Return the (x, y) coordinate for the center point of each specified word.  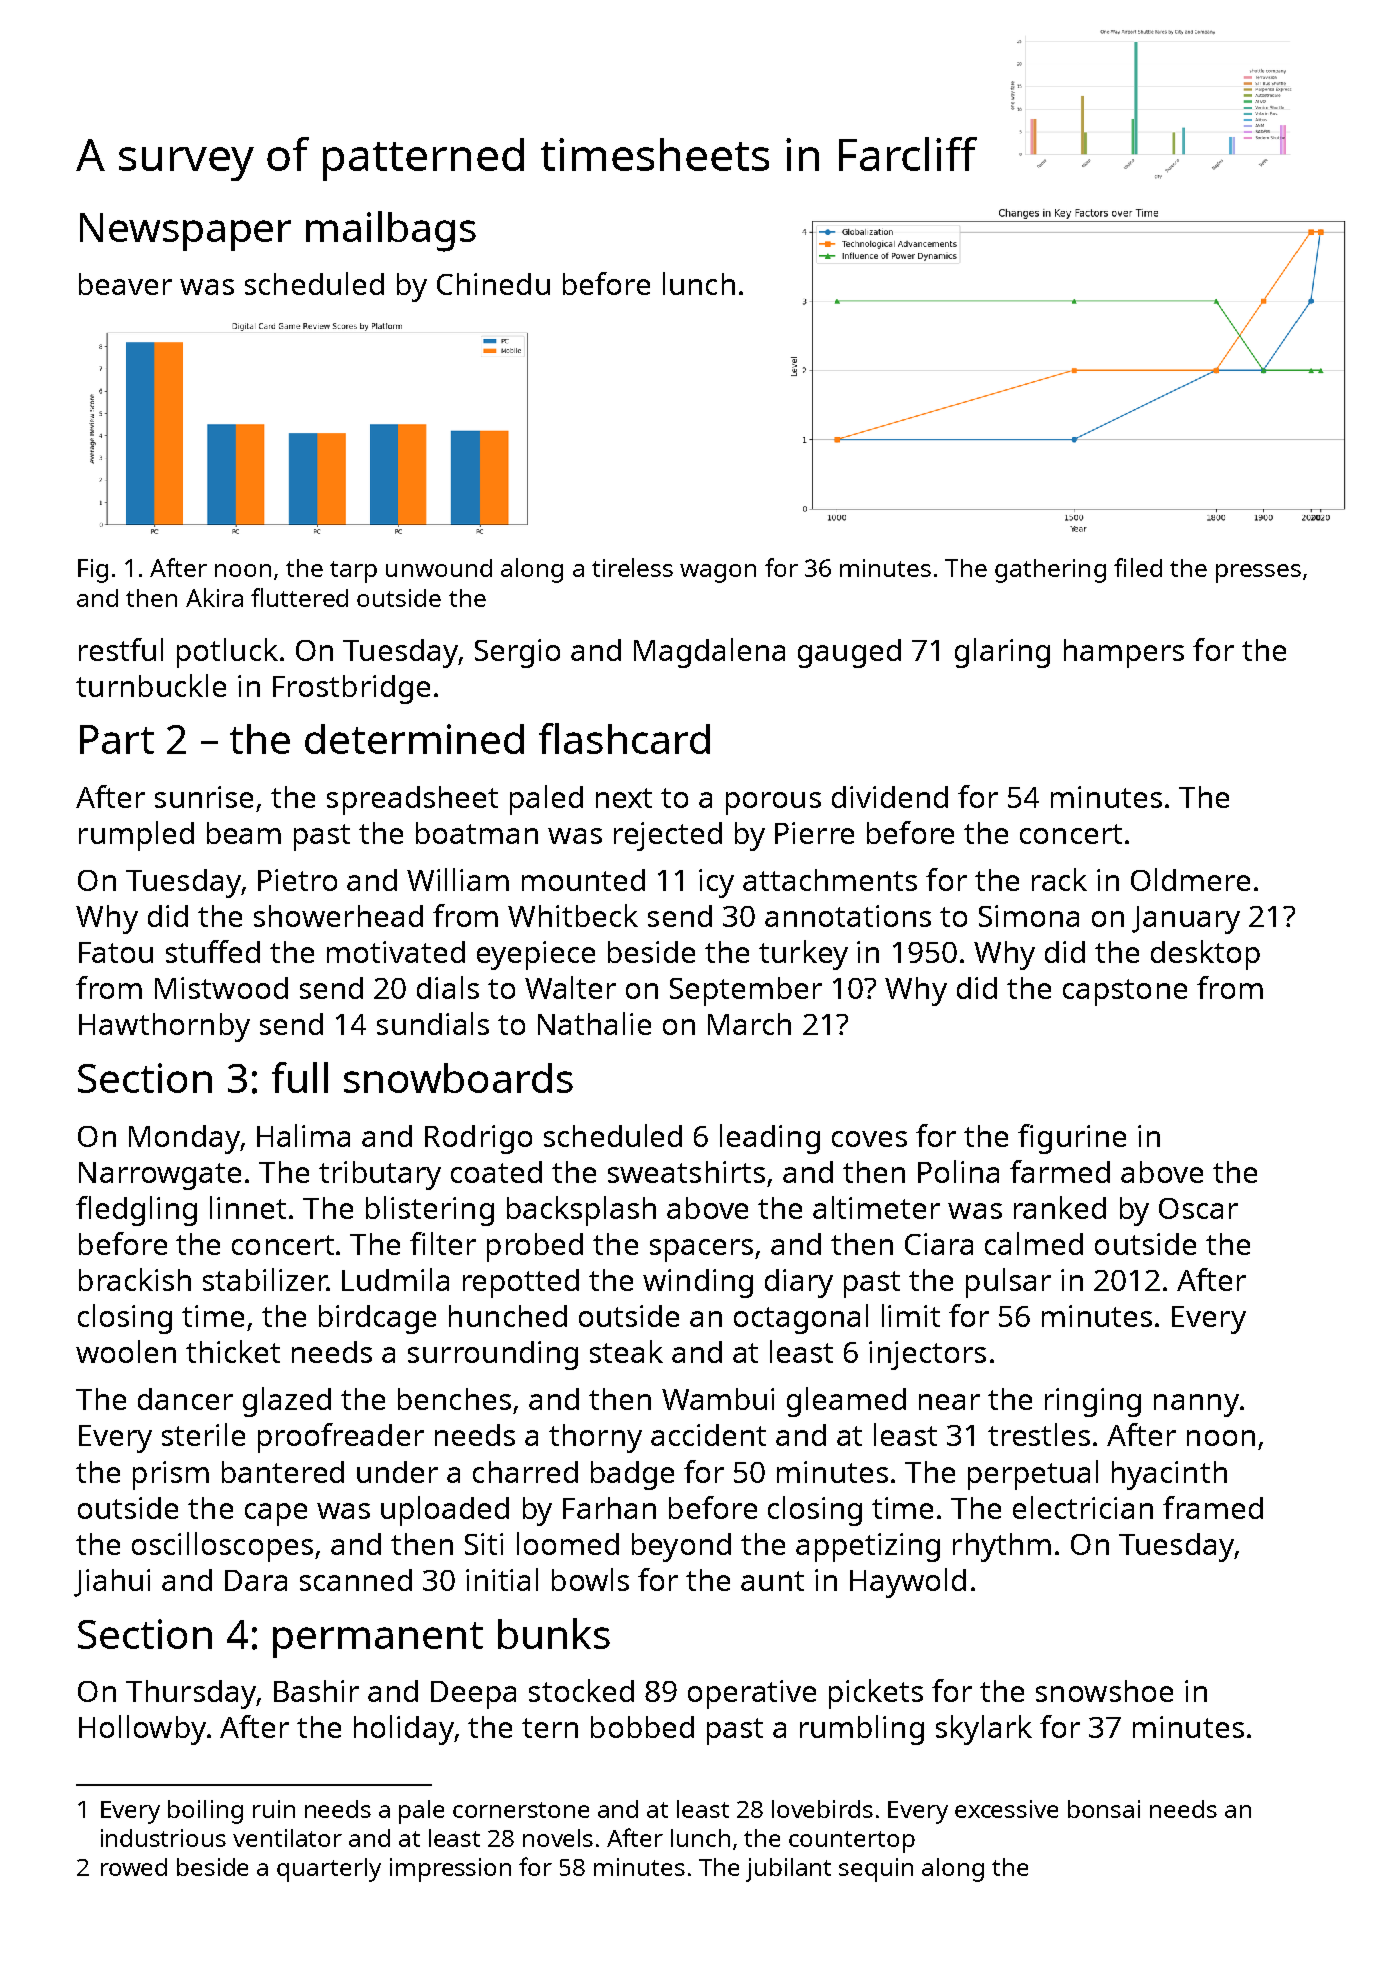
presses (1258, 573)
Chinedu (493, 284)
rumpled (136, 836)
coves (869, 1139)
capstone (1125, 992)
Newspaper (185, 232)
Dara (256, 1580)
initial (502, 1579)
